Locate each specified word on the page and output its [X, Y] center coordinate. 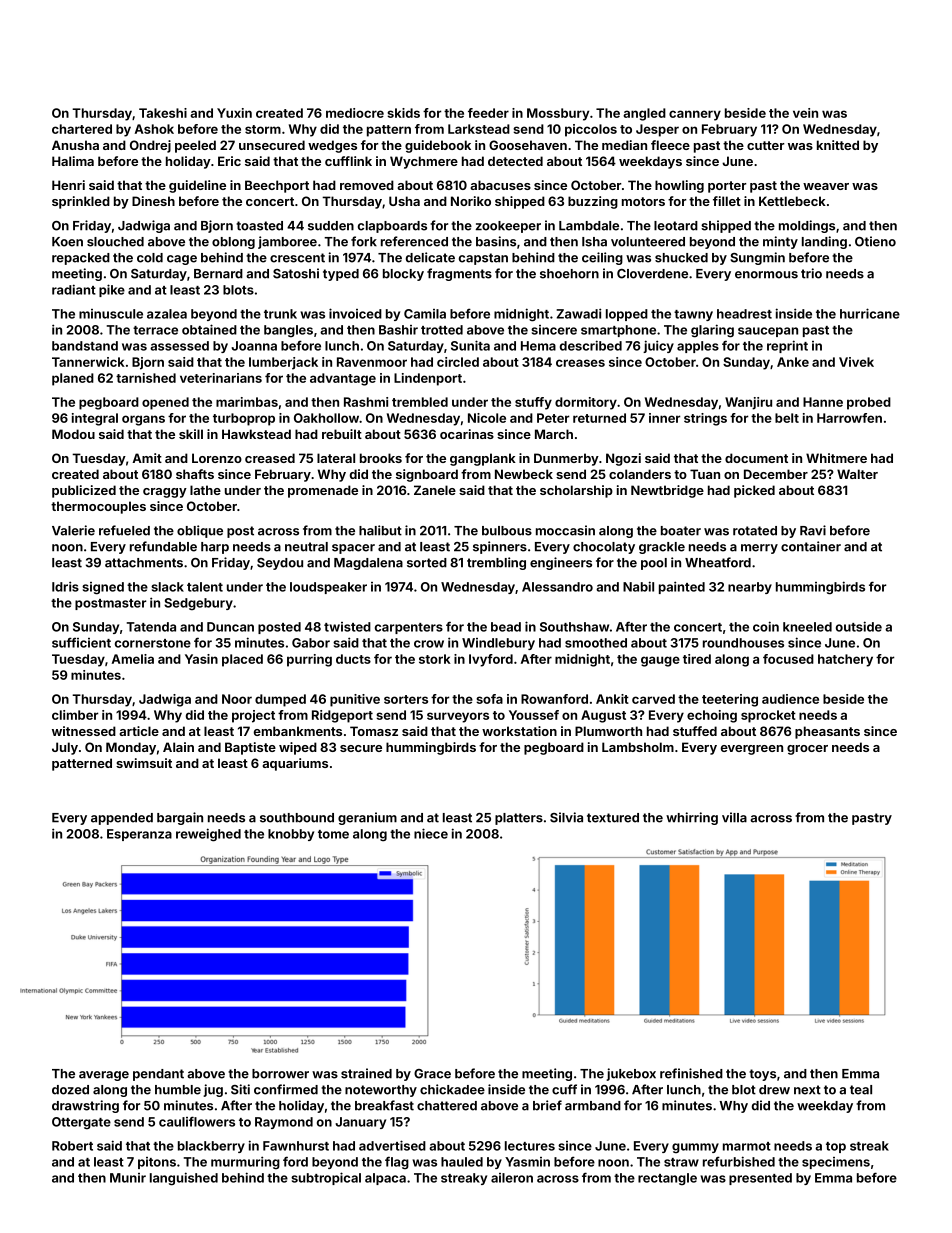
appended [122, 819]
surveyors [458, 717]
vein [805, 113]
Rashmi [366, 402]
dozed [70, 1090]
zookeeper [508, 227]
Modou [73, 434]
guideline [197, 186]
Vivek [856, 362]
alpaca [385, 1179]
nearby [750, 588]
